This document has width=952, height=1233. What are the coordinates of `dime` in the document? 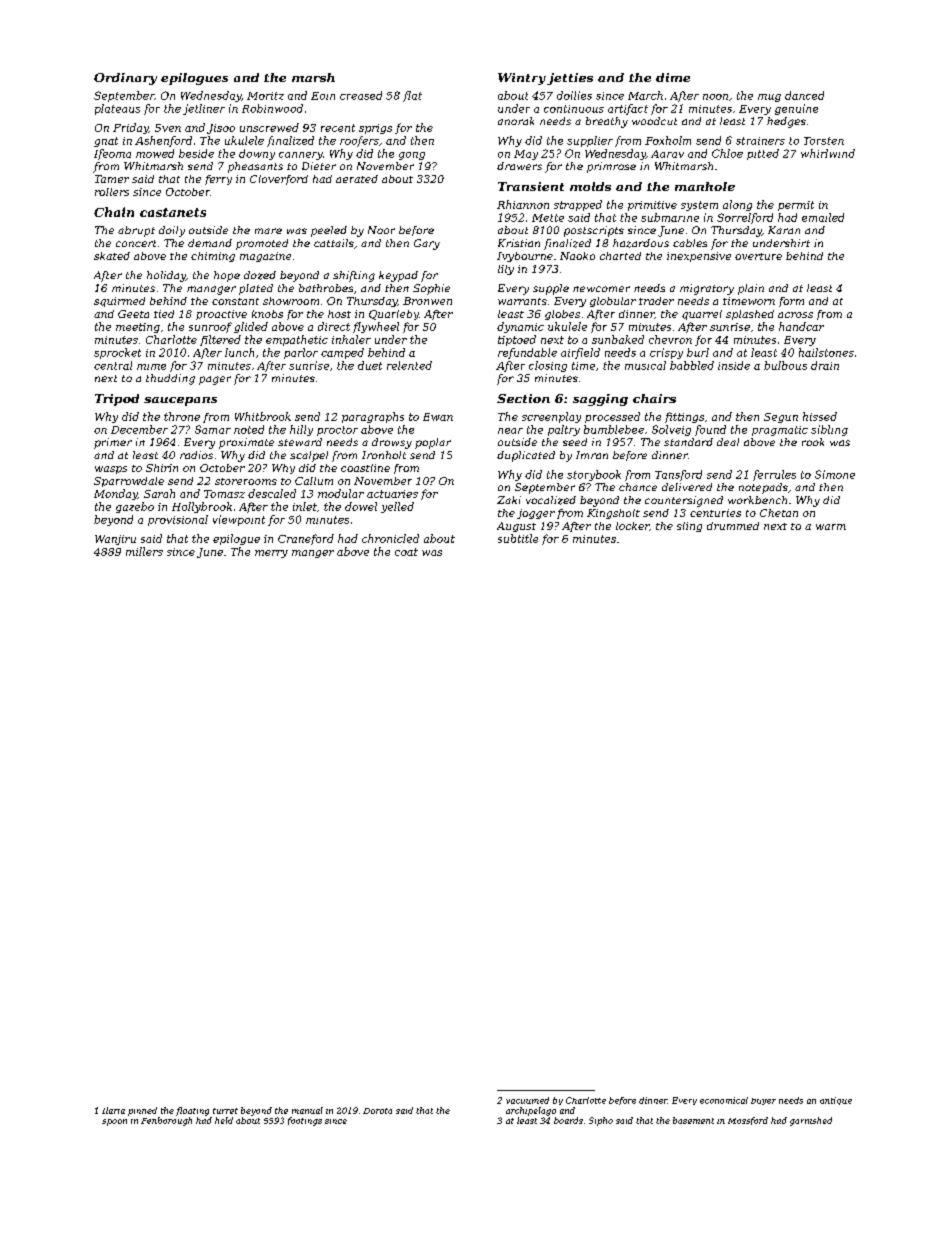 It's located at (673, 77).
